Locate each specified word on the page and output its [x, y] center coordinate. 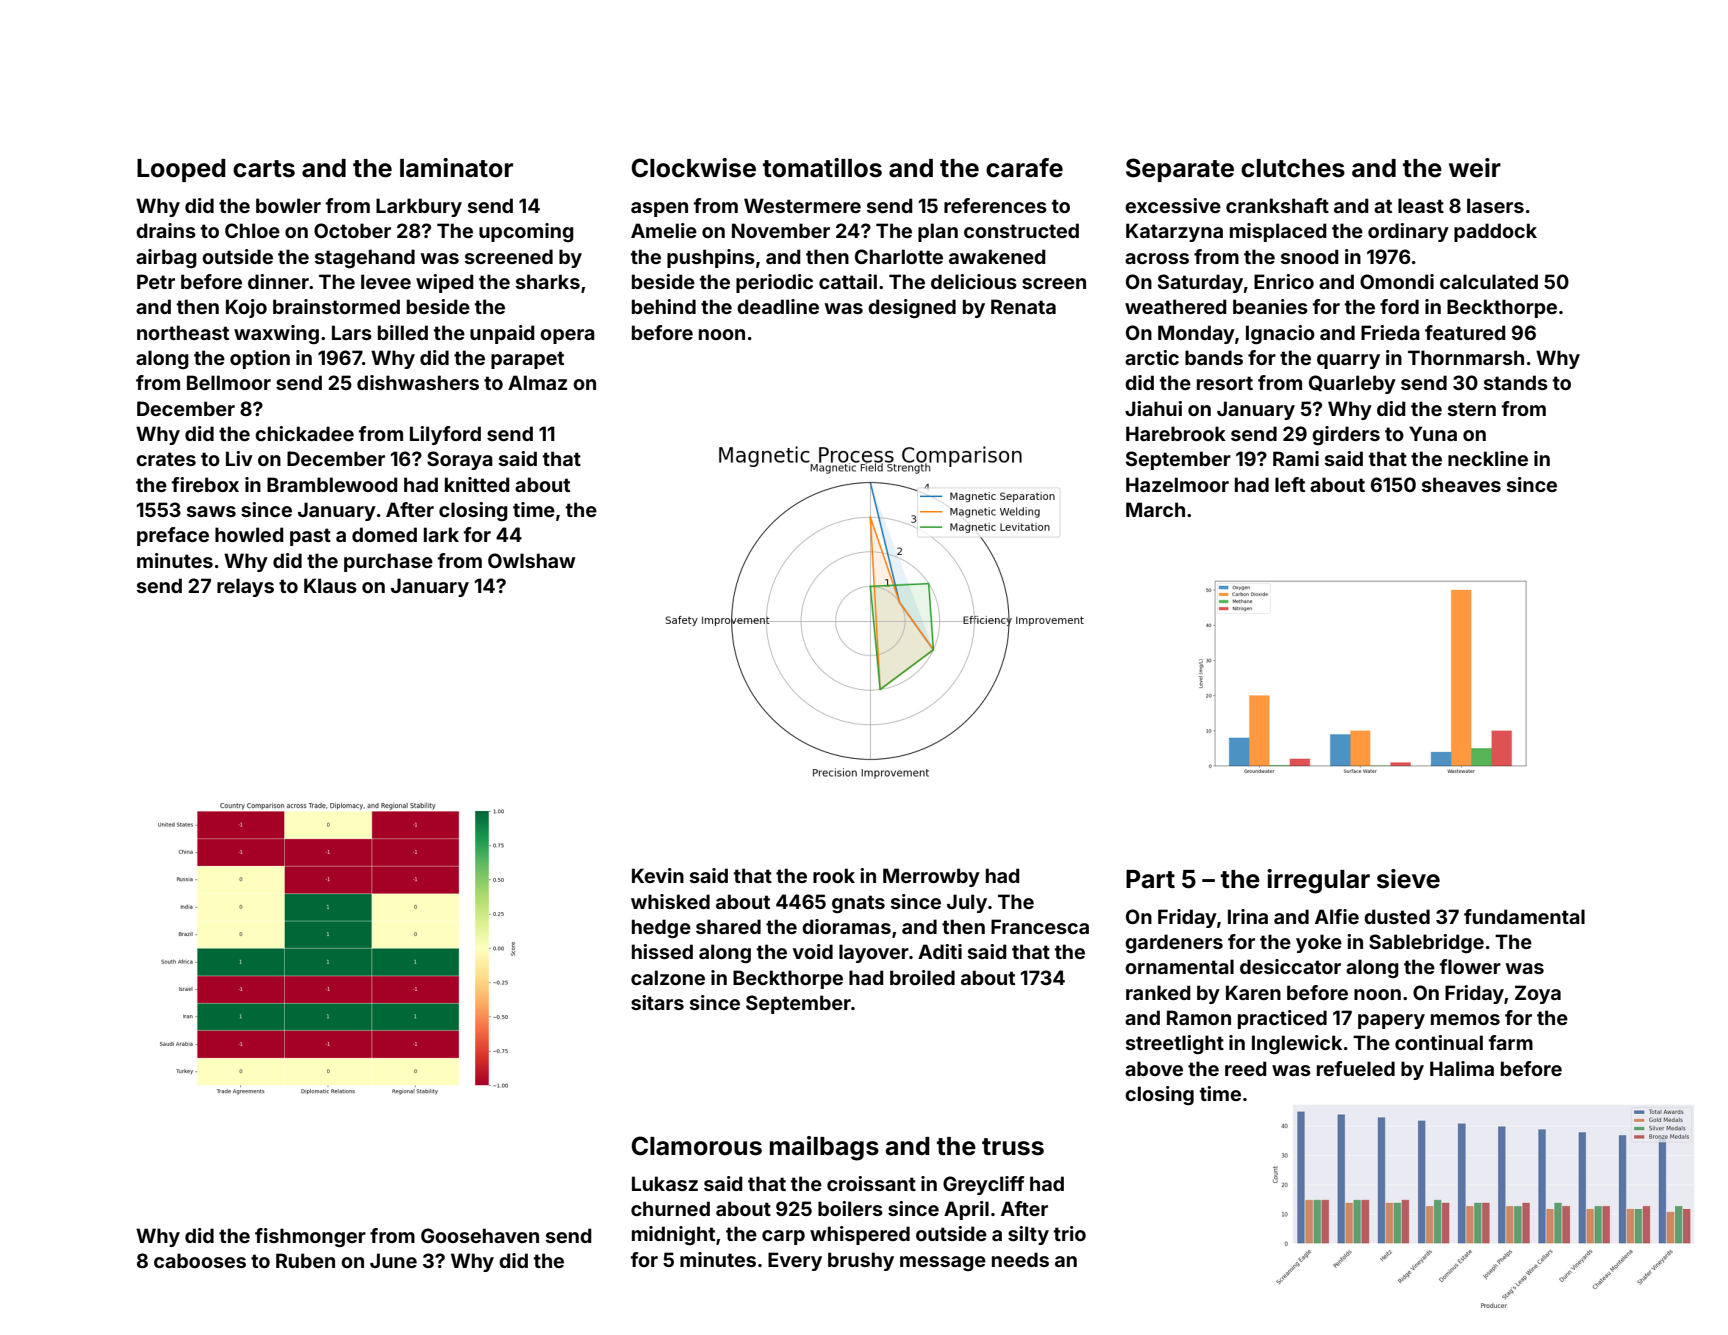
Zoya [1538, 994]
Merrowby [931, 877]
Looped [181, 170]
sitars [657, 1002]
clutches [1293, 168]
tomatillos [822, 168]
